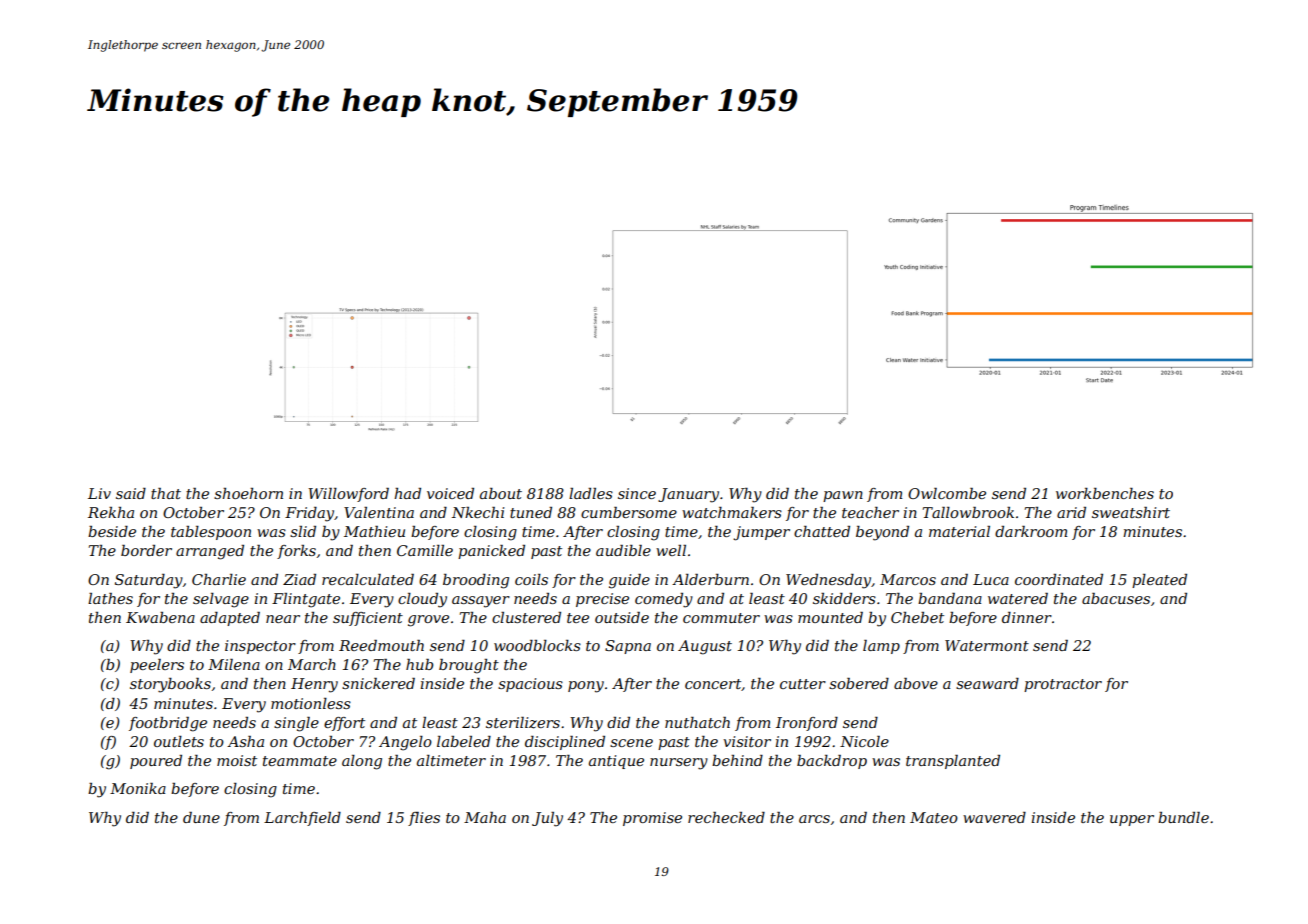 The height and width of the screenshot is (924, 1308). Describe the element at coordinates (953, 762) in the screenshot. I see `transplanted` at that location.
